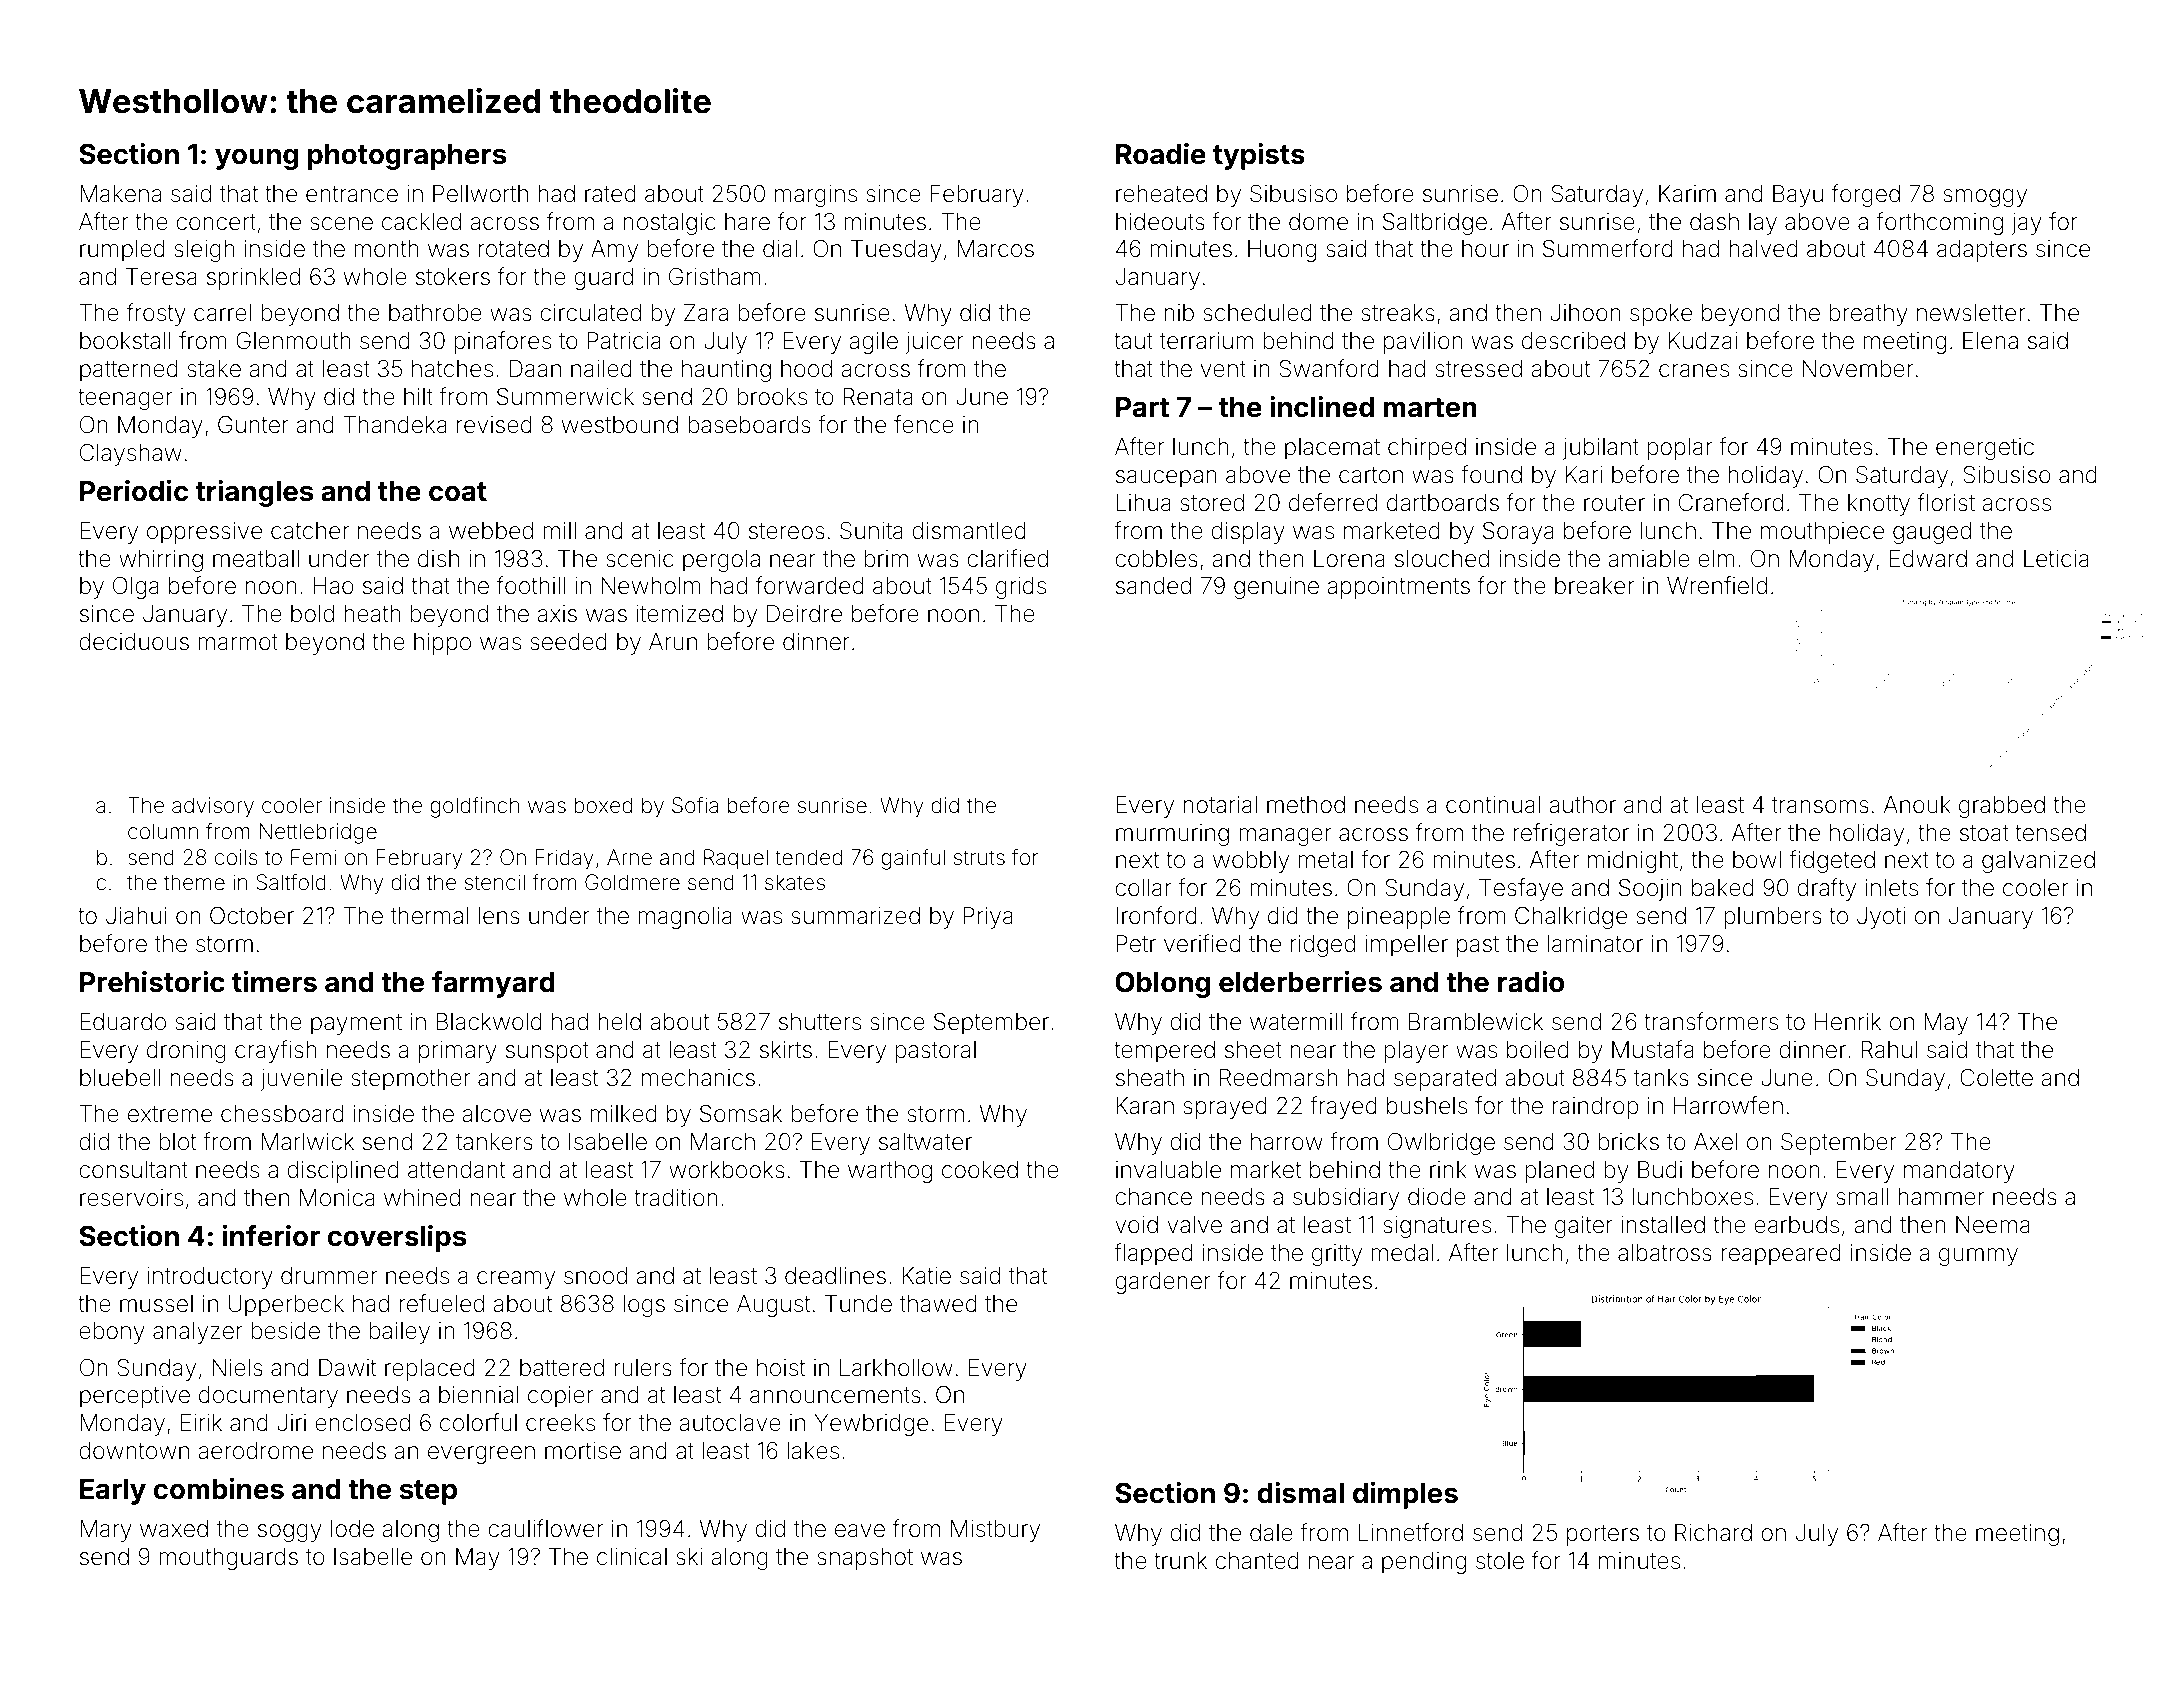 The image size is (2178, 1683). I want to click on Roadie, so click(1161, 154).
